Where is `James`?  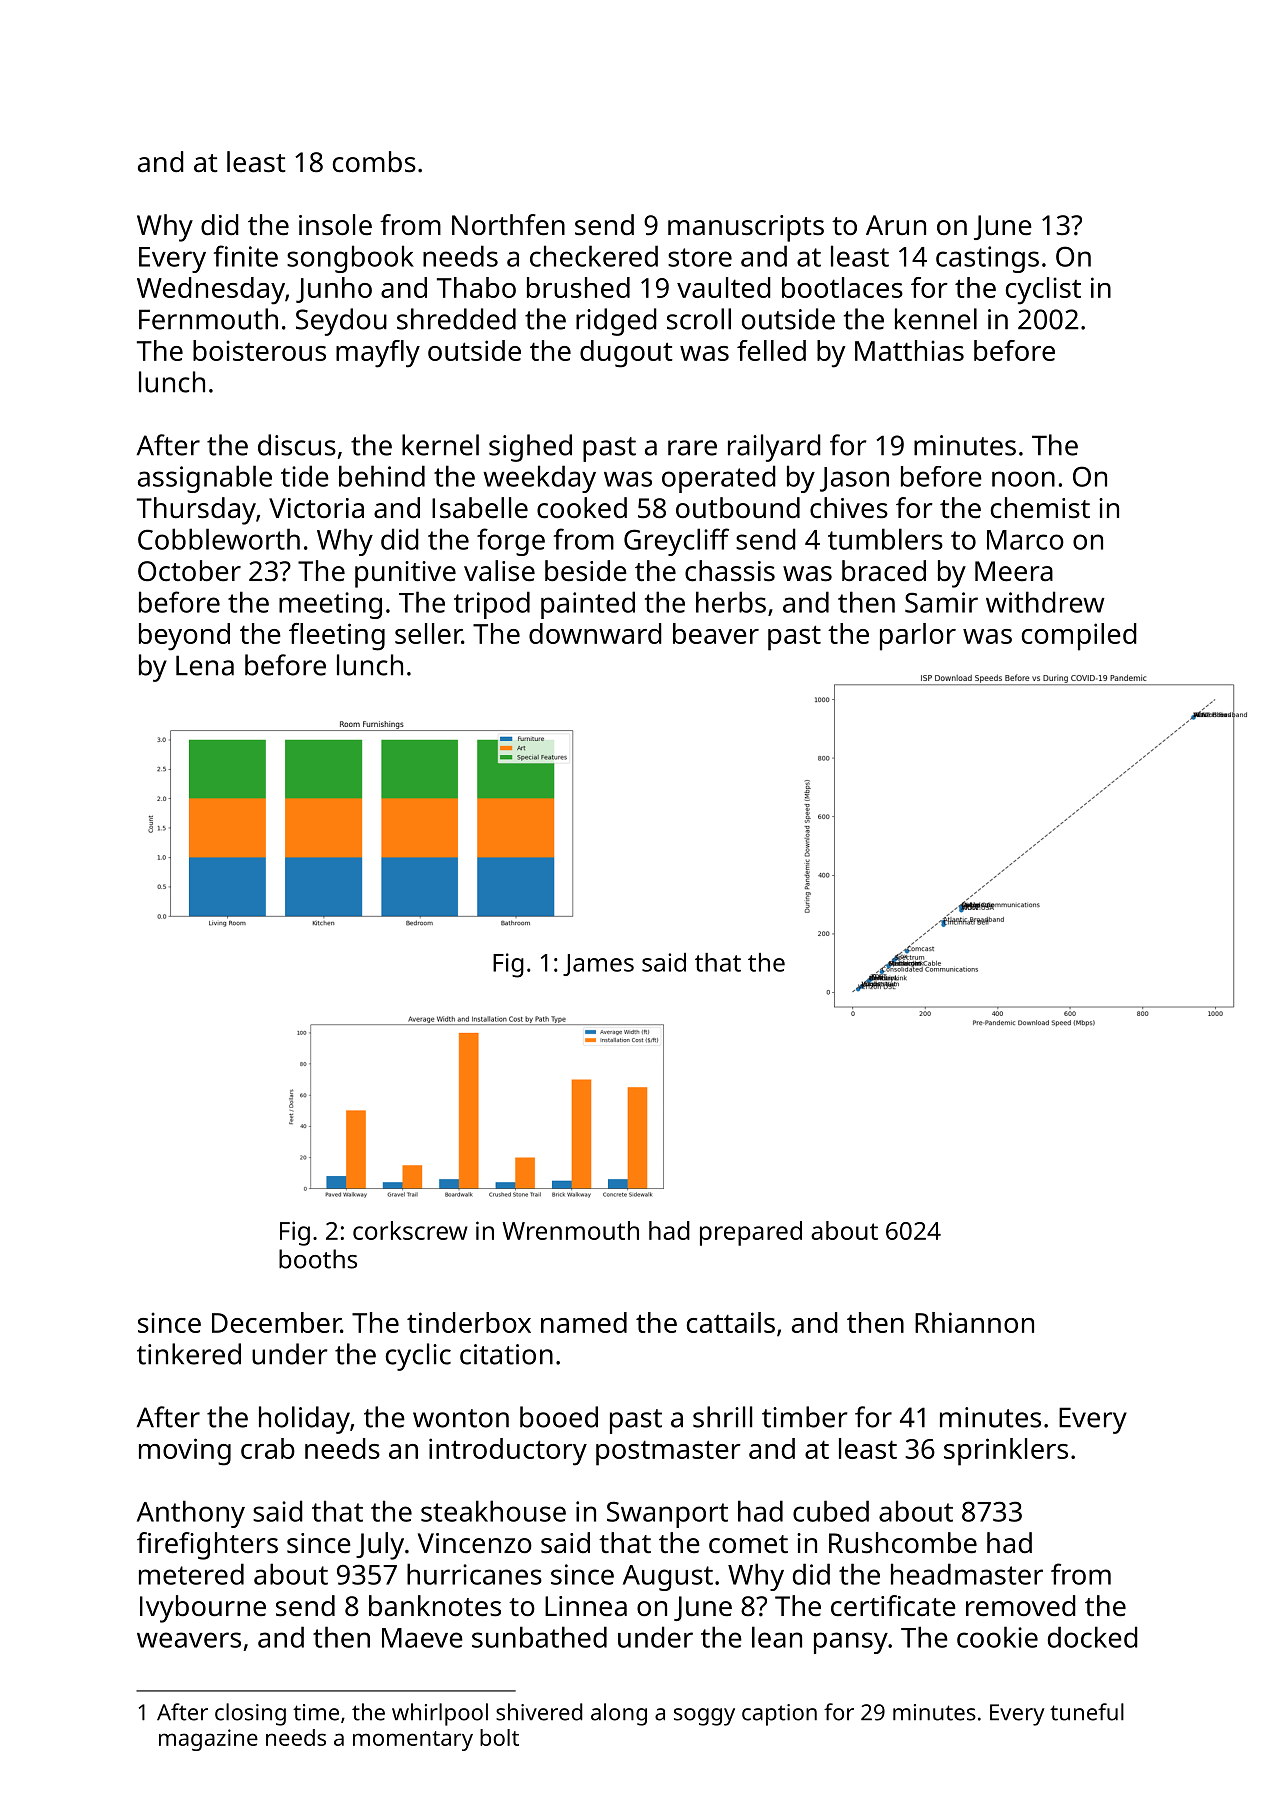 James is located at coordinates (598, 965).
